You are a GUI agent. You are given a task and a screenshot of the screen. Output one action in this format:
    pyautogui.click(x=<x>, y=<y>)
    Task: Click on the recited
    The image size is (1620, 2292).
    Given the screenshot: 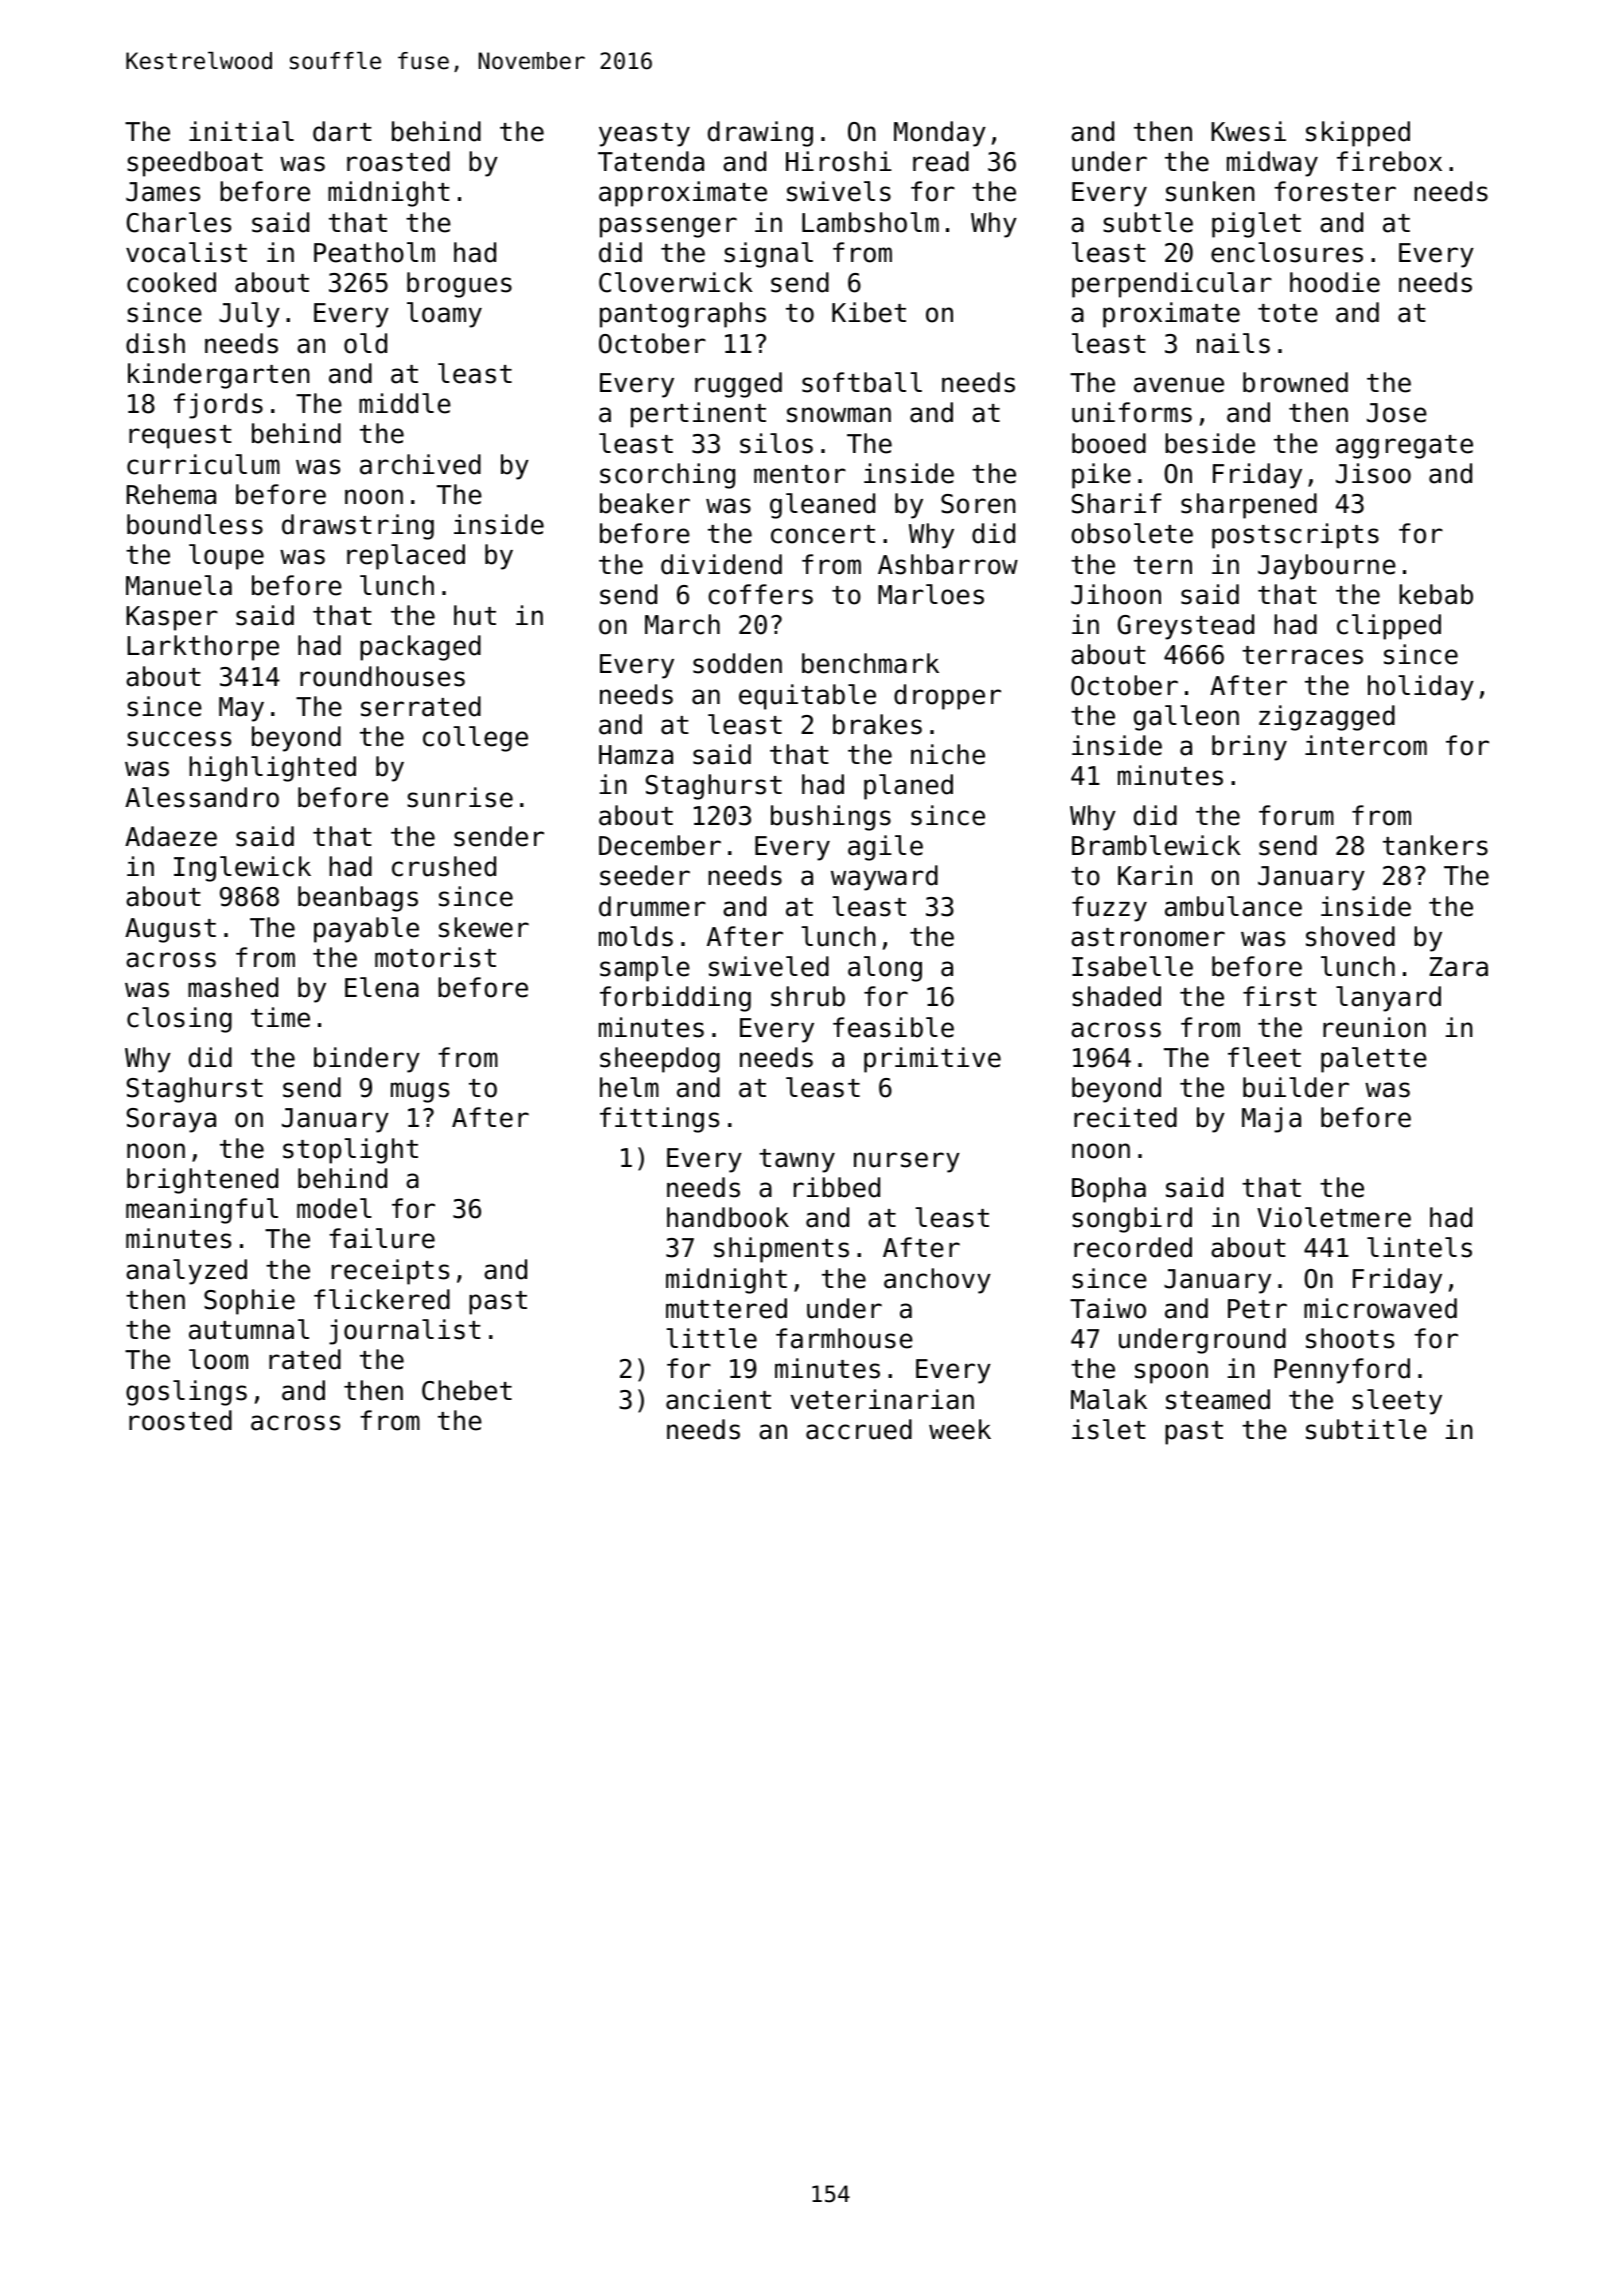 What is the action you would take?
    pyautogui.click(x=1125, y=1117)
